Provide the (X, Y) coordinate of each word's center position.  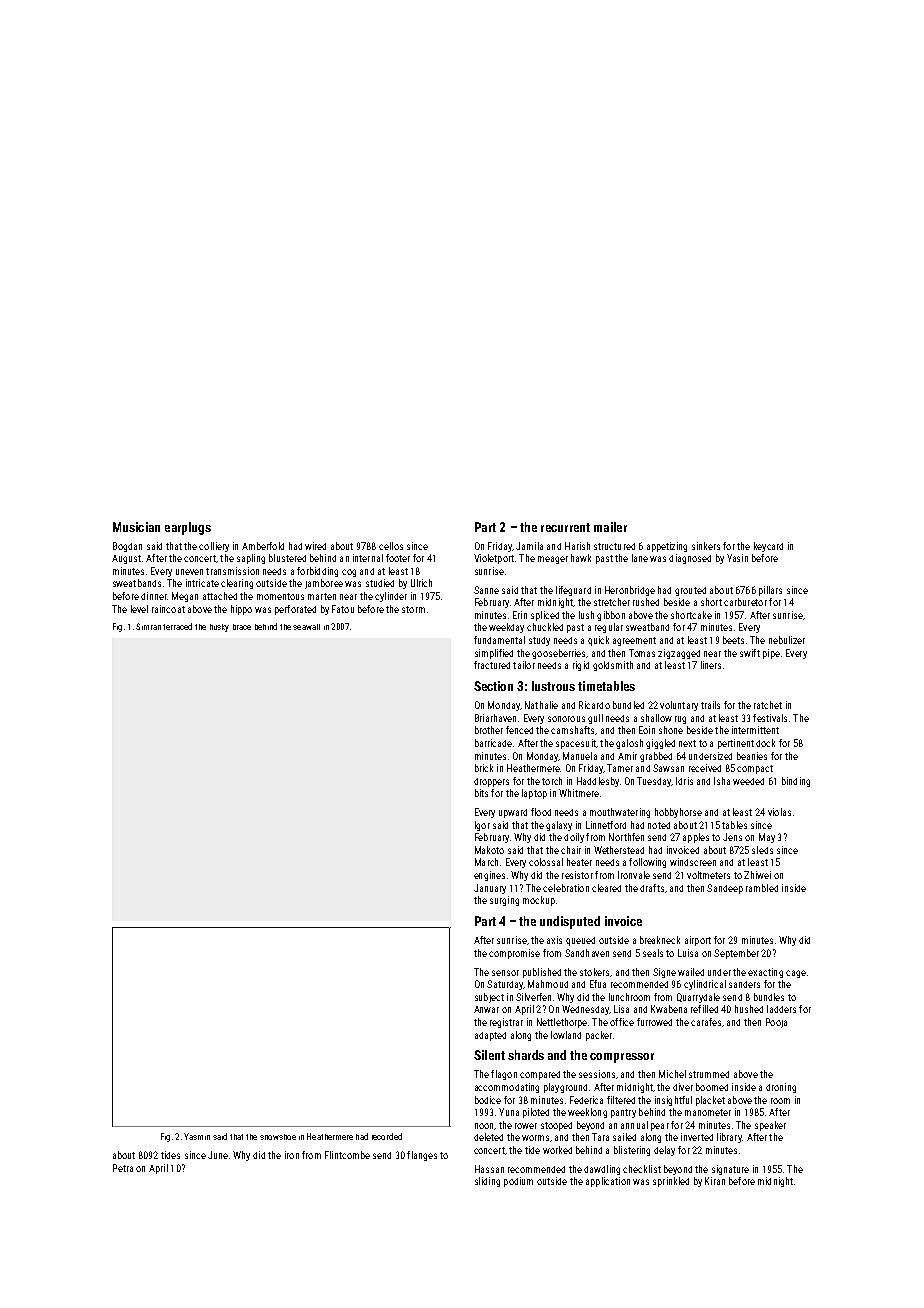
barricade (493, 743)
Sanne (486, 590)
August (126, 559)
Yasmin (197, 1136)
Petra (123, 1168)
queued (580, 941)
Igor (482, 826)
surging (504, 901)
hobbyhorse (678, 813)
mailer (610, 527)
